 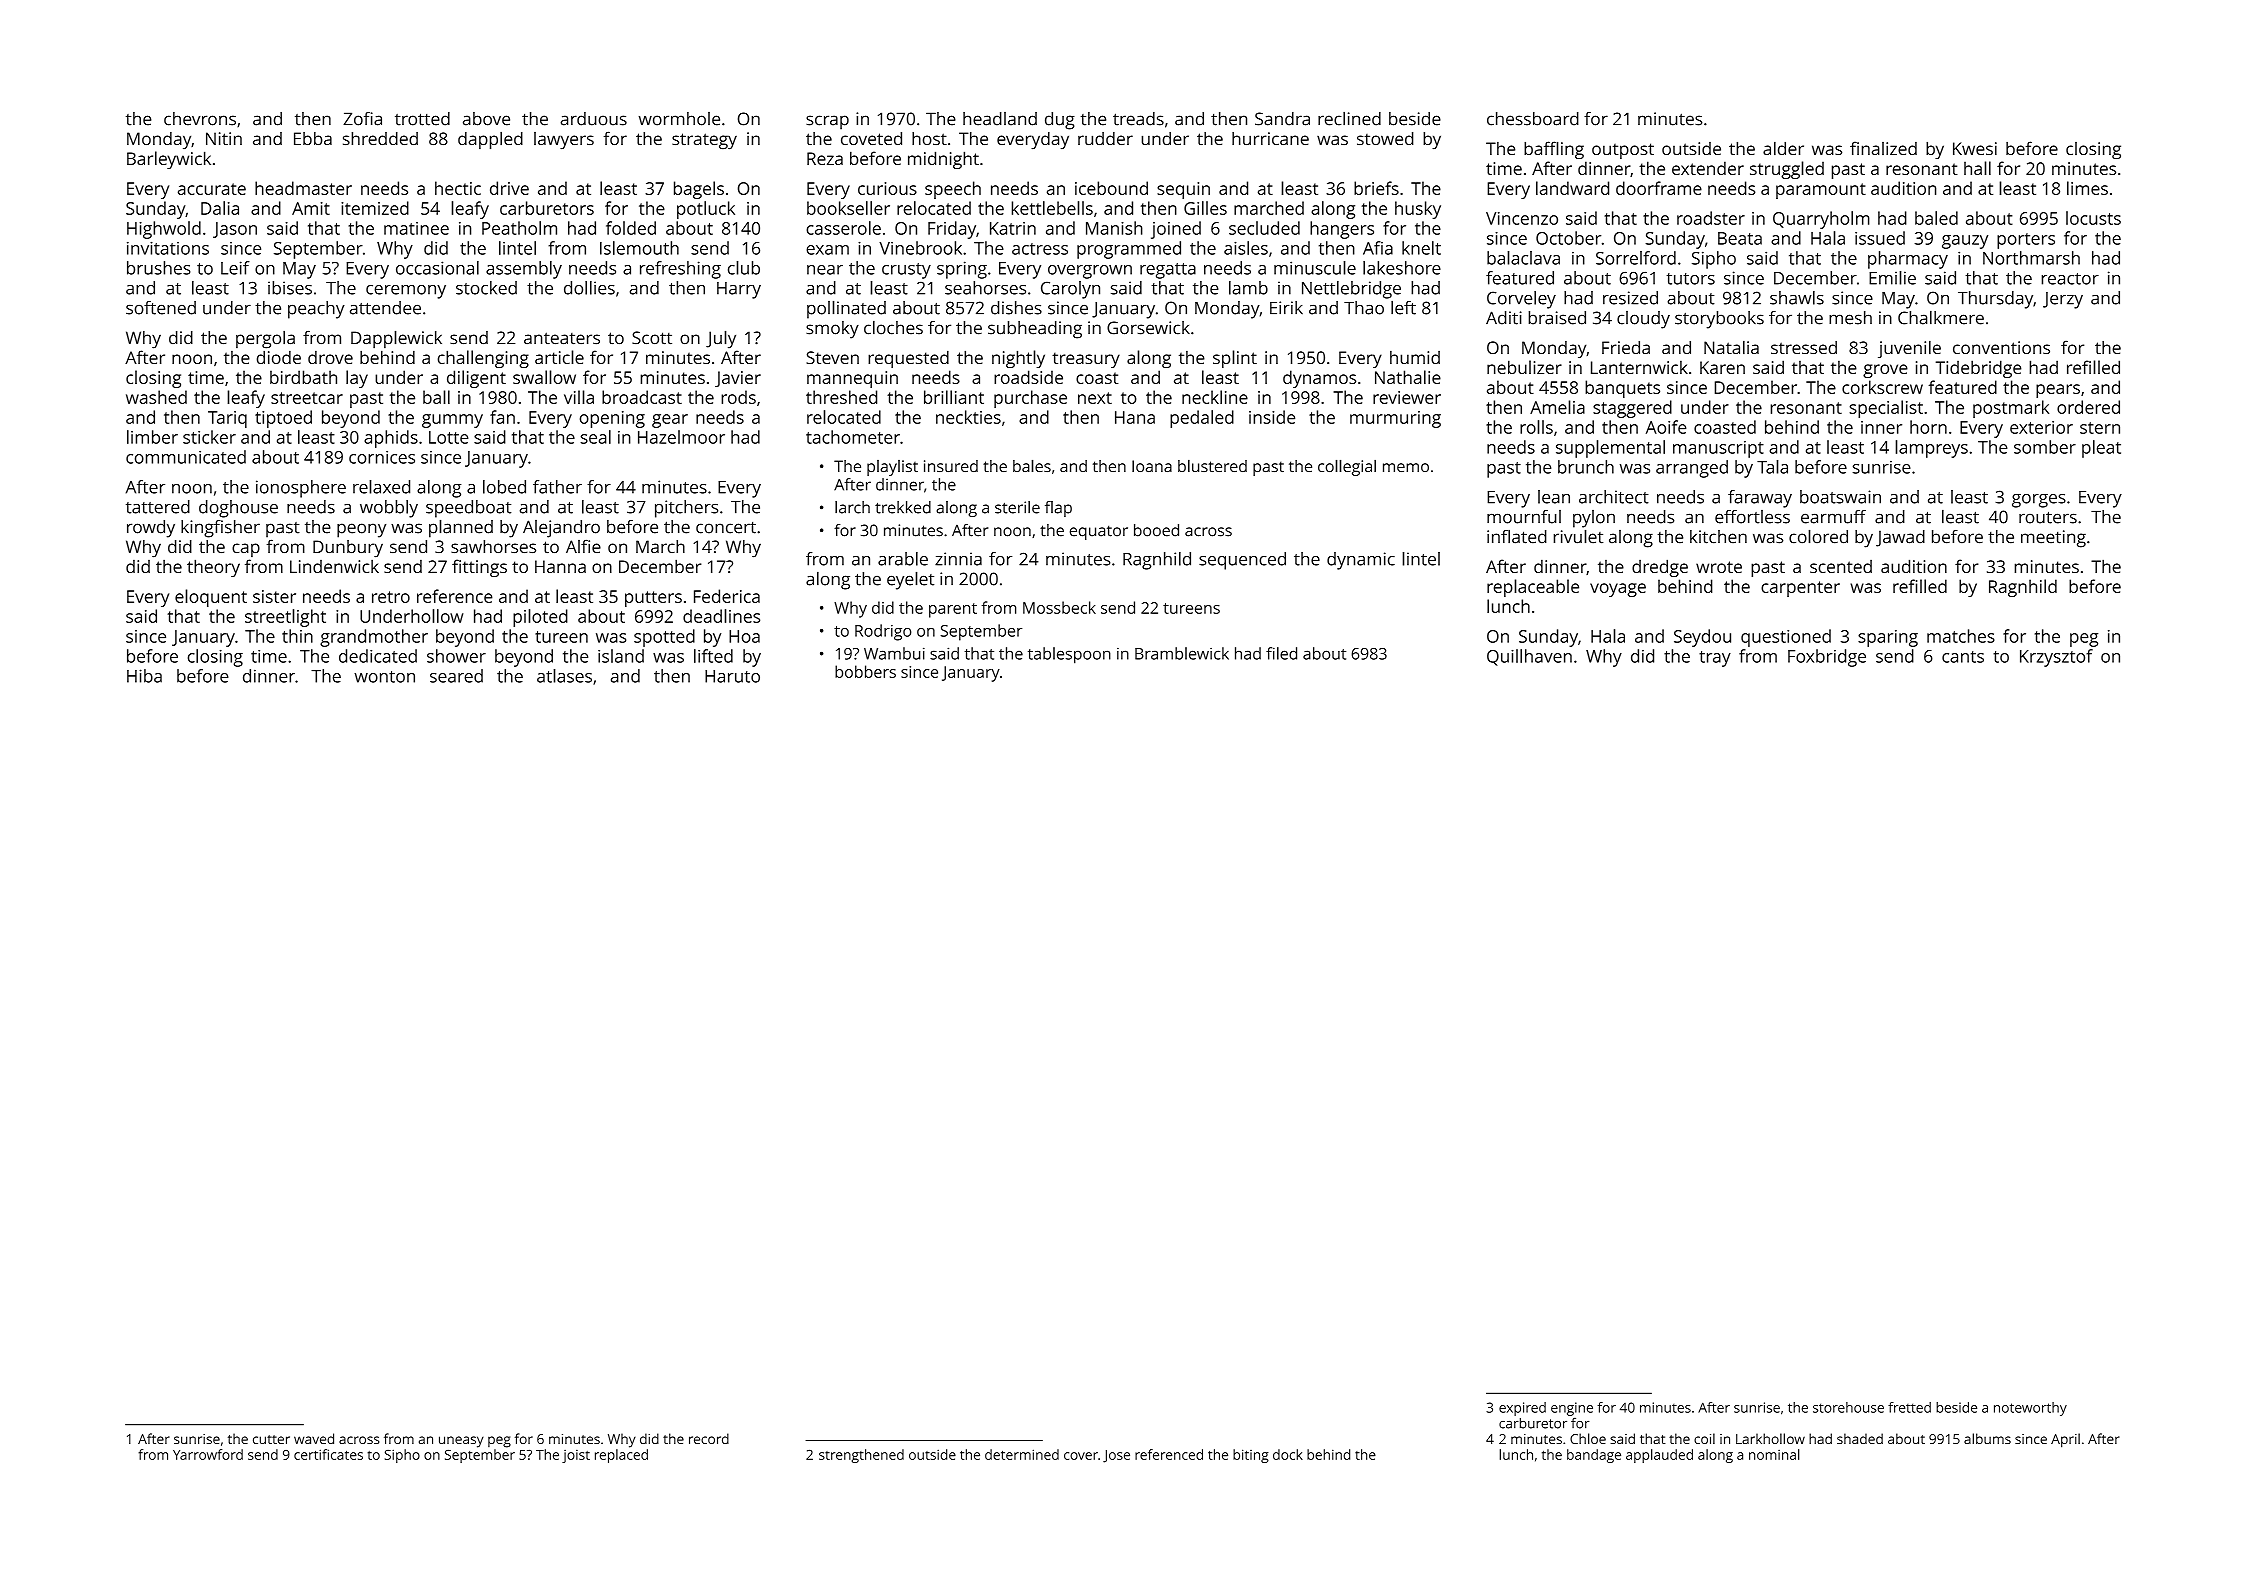 I want to click on headland, so click(x=1000, y=119).
